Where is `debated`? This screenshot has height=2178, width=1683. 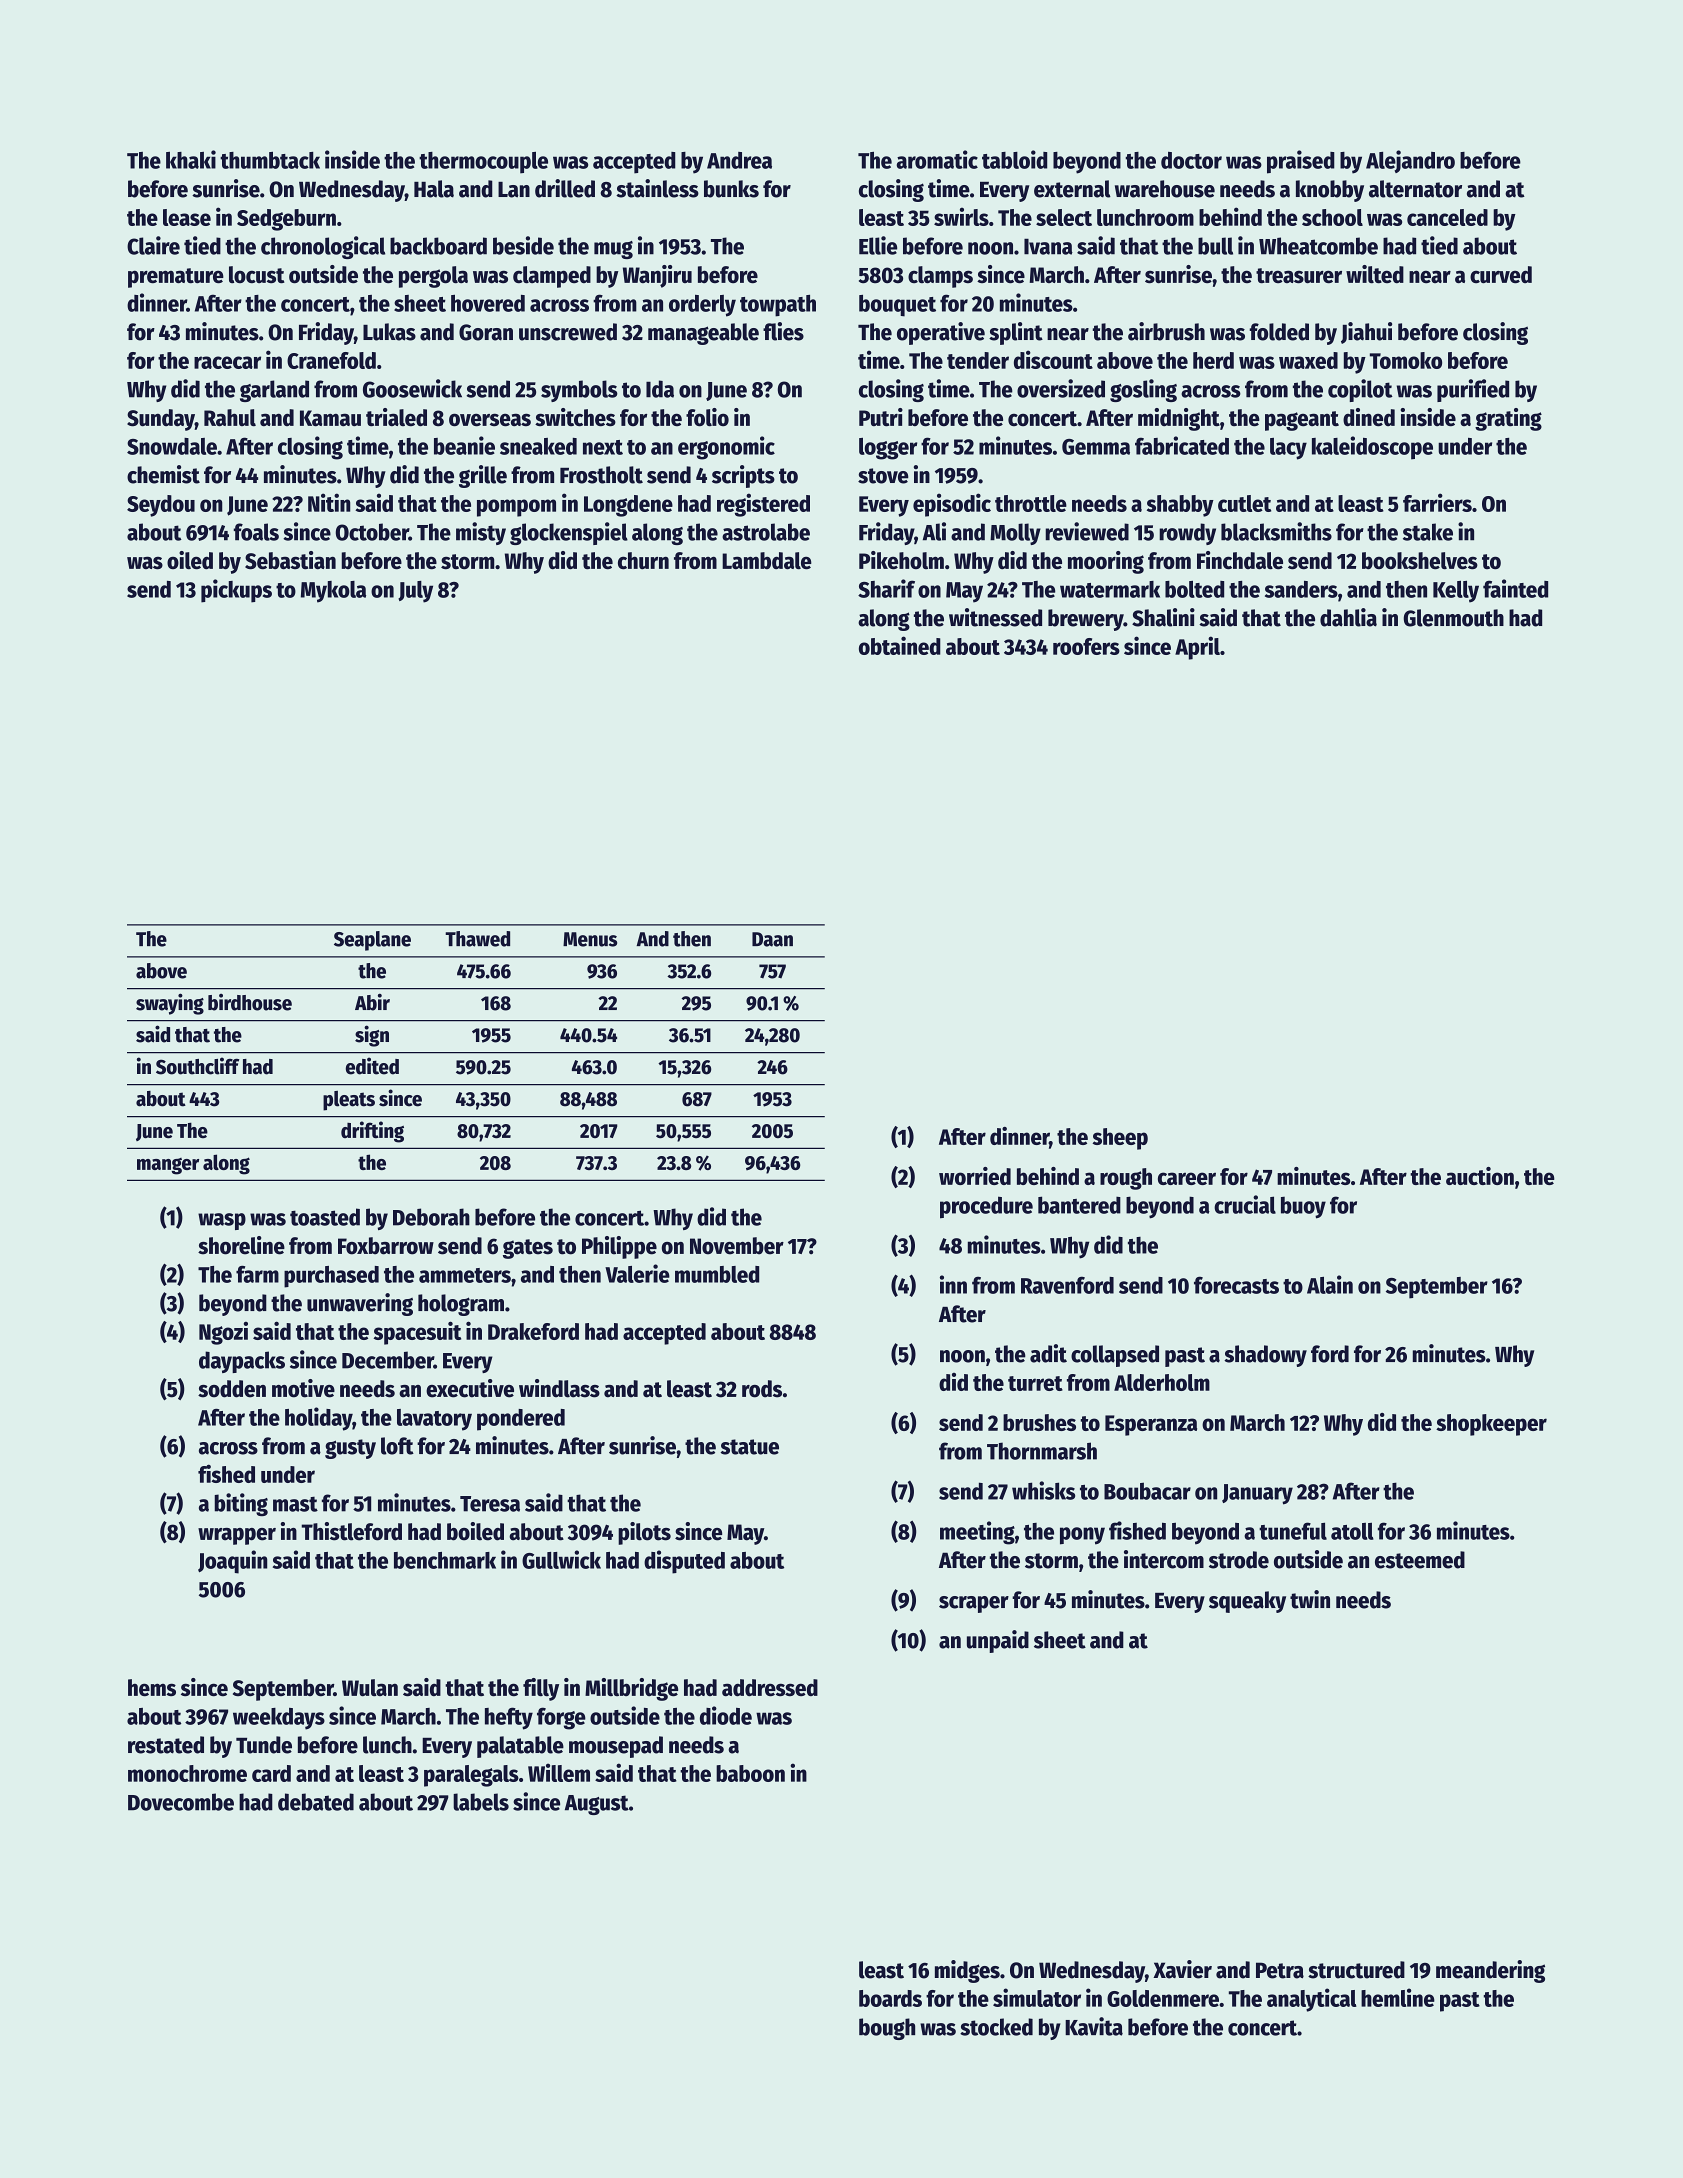
debated is located at coordinates (316, 1802).
